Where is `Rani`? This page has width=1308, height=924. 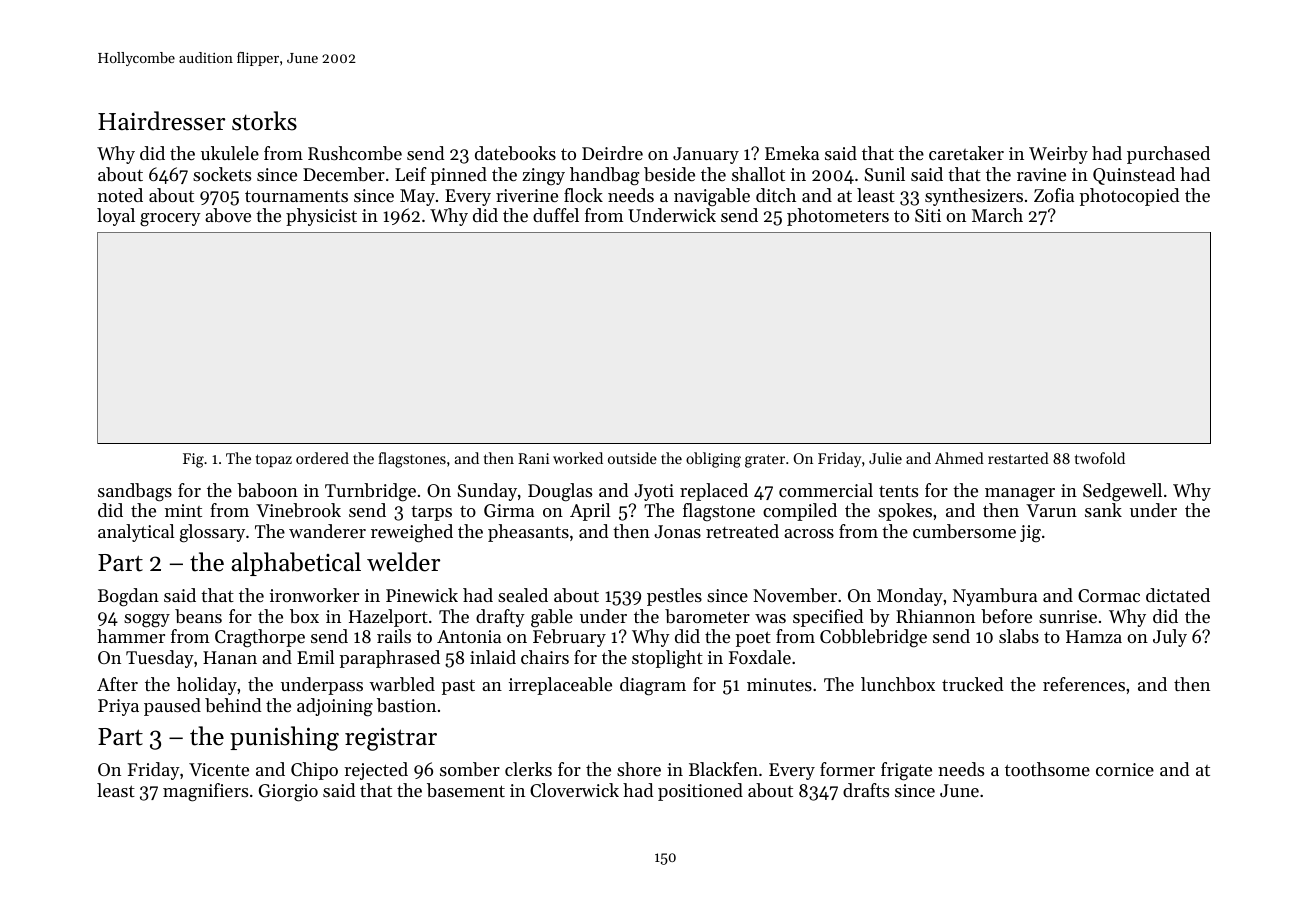
Rani is located at coordinates (533, 458).
